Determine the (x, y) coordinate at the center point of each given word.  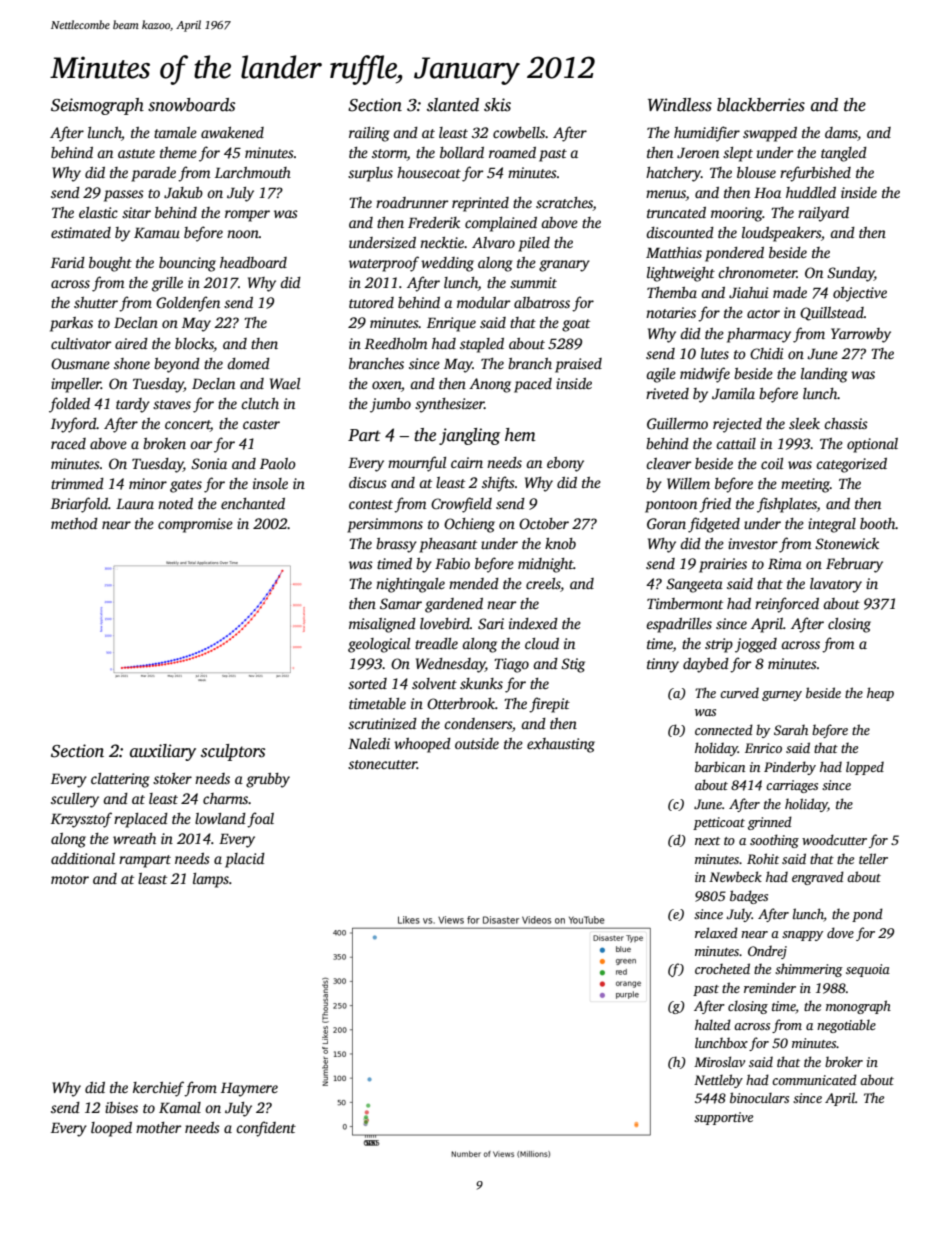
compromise (195, 525)
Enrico (763, 748)
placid (245, 860)
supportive (723, 1118)
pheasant (448, 545)
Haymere (249, 1090)
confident (266, 1129)
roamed (512, 152)
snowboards (191, 105)
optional (872, 445)
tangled (844, 154)
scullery (75, 800)
